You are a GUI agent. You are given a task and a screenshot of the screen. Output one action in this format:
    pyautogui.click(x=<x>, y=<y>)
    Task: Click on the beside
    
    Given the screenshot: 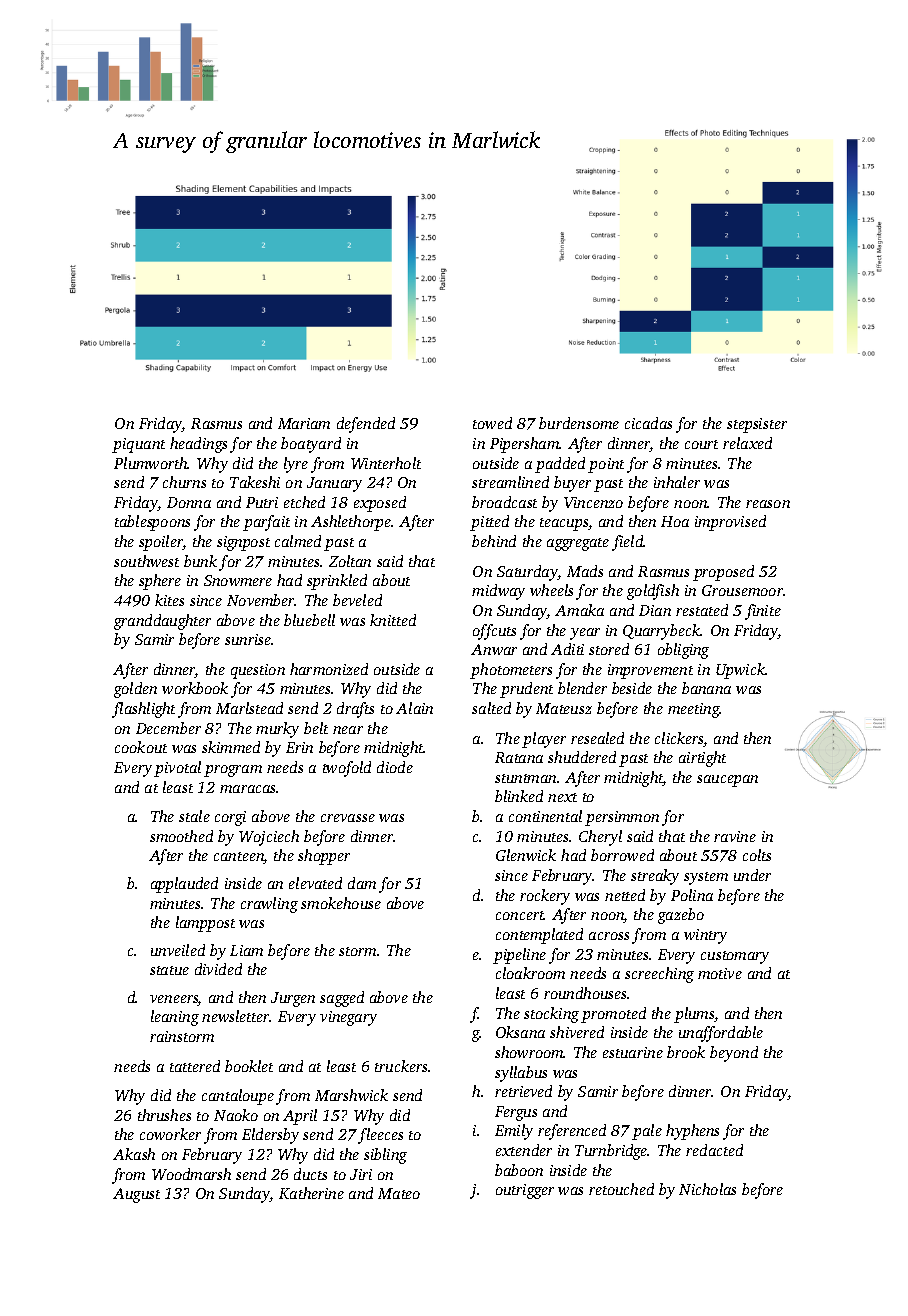 What is the action you would take?
    pyautogui.click(x=632, y=688)
